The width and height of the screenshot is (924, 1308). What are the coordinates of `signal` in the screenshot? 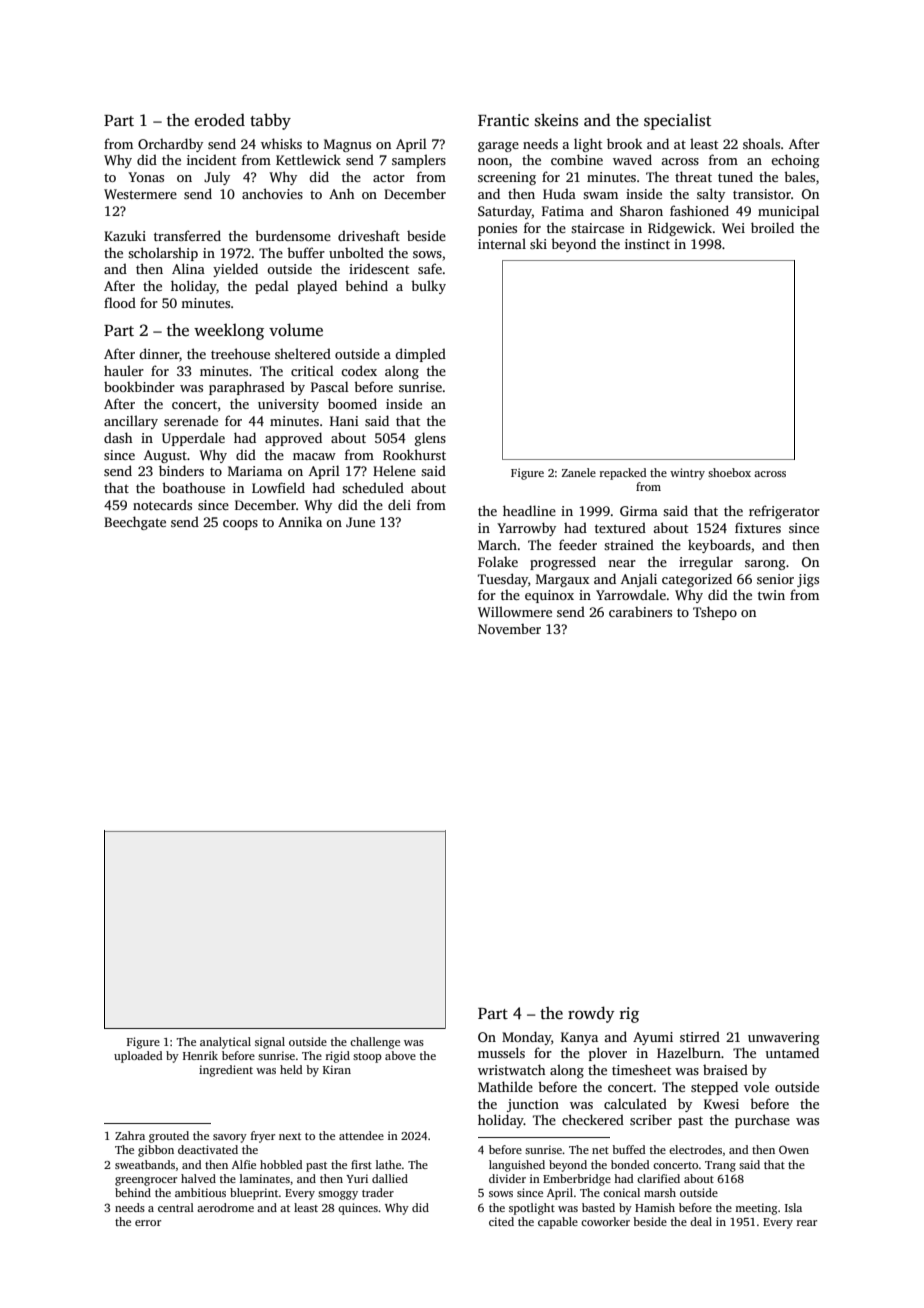 It's located at (270, 1043).
